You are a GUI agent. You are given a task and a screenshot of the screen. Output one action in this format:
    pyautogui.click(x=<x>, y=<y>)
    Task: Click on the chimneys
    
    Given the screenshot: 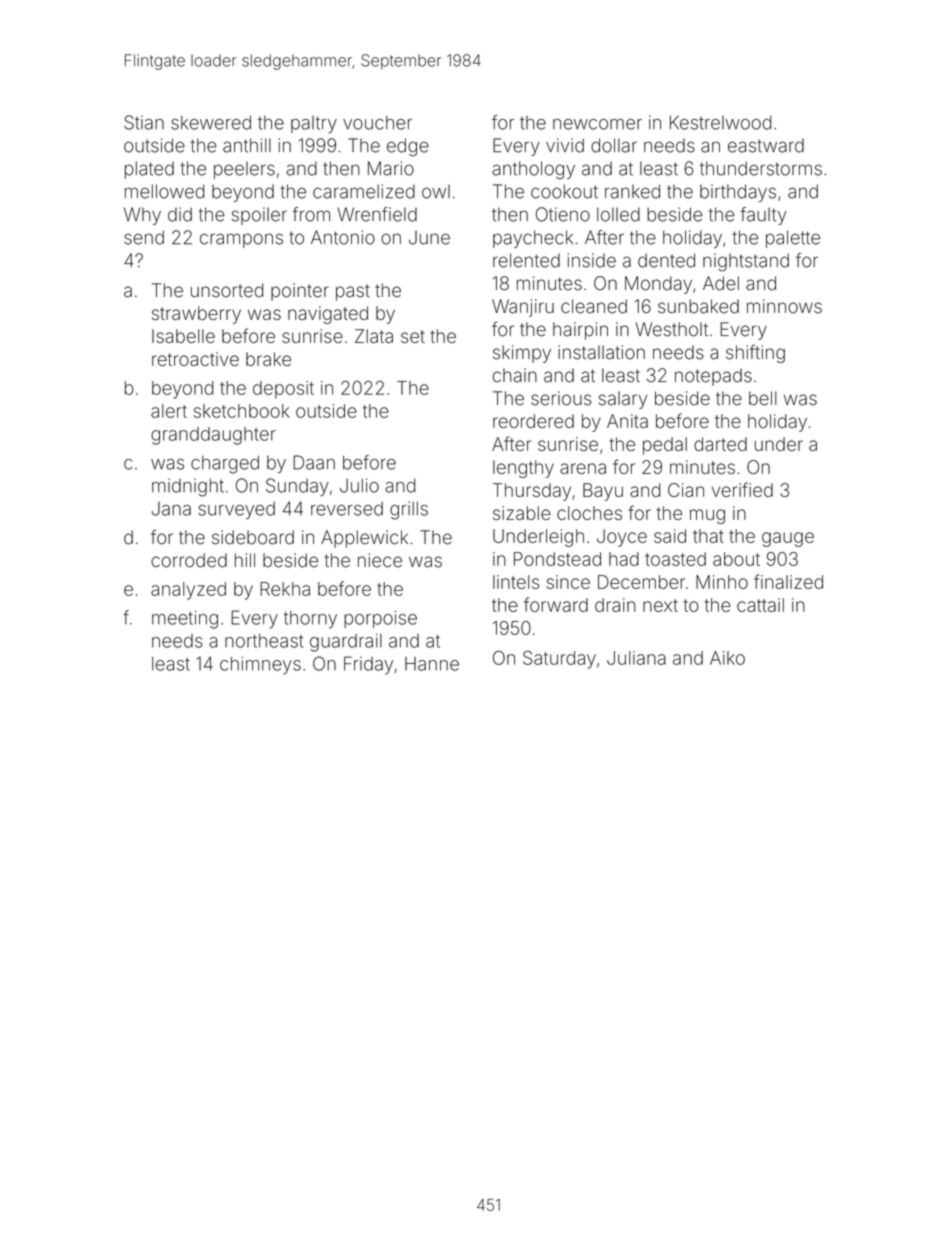 What is the action you would take?
    pyautogui.click(x=260, y=666)
